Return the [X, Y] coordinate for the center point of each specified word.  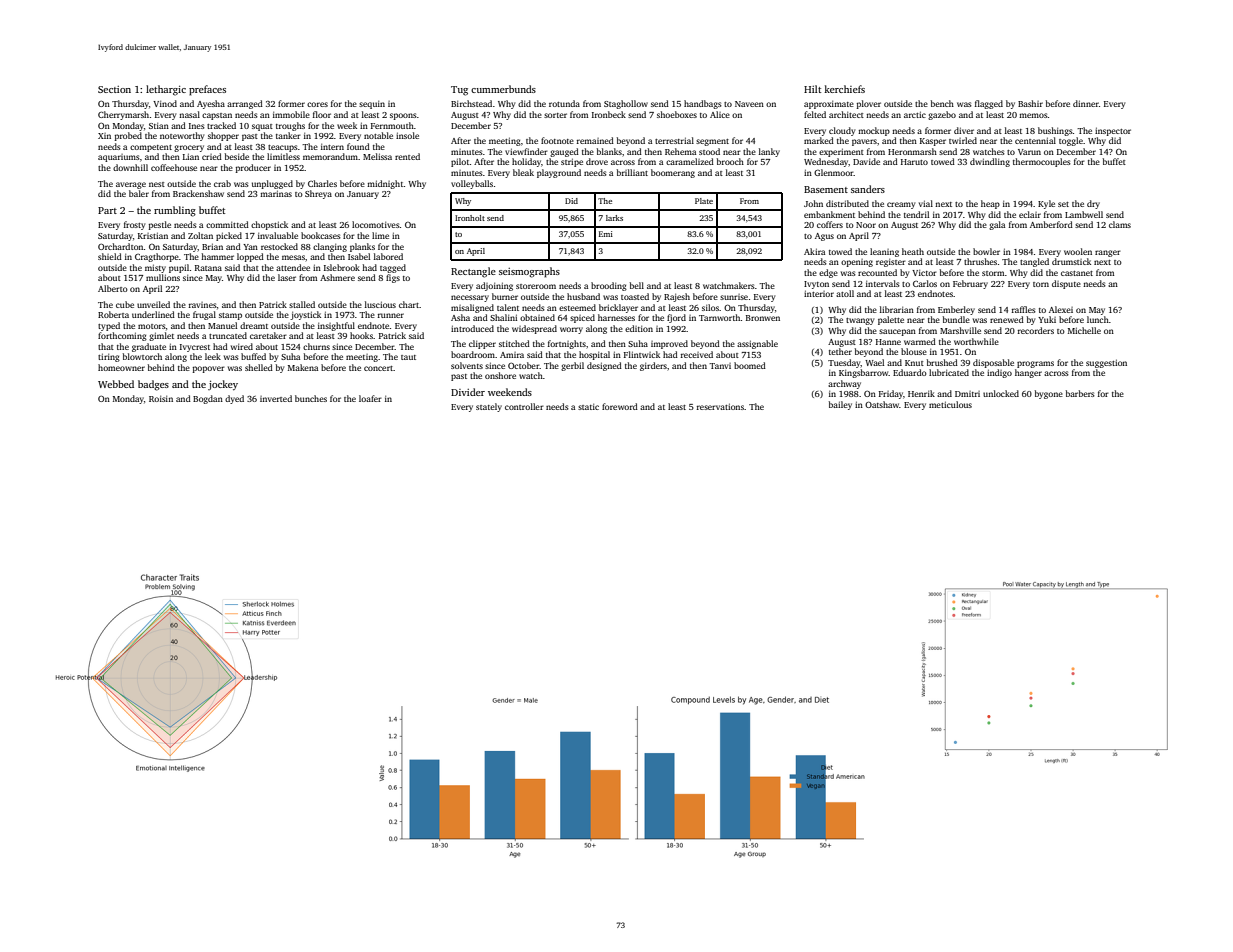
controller [524, 406]
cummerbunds [503, 89]
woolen [1078, 251]
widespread [534, 329]
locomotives [376, 224]
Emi [606, 234]
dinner [1086, 103]
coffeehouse [174, 167]
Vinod [165, 103]
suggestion [1106, 363]
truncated [228, 335]
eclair [1030, 214]
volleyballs [472, 184]
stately [489, 407]
